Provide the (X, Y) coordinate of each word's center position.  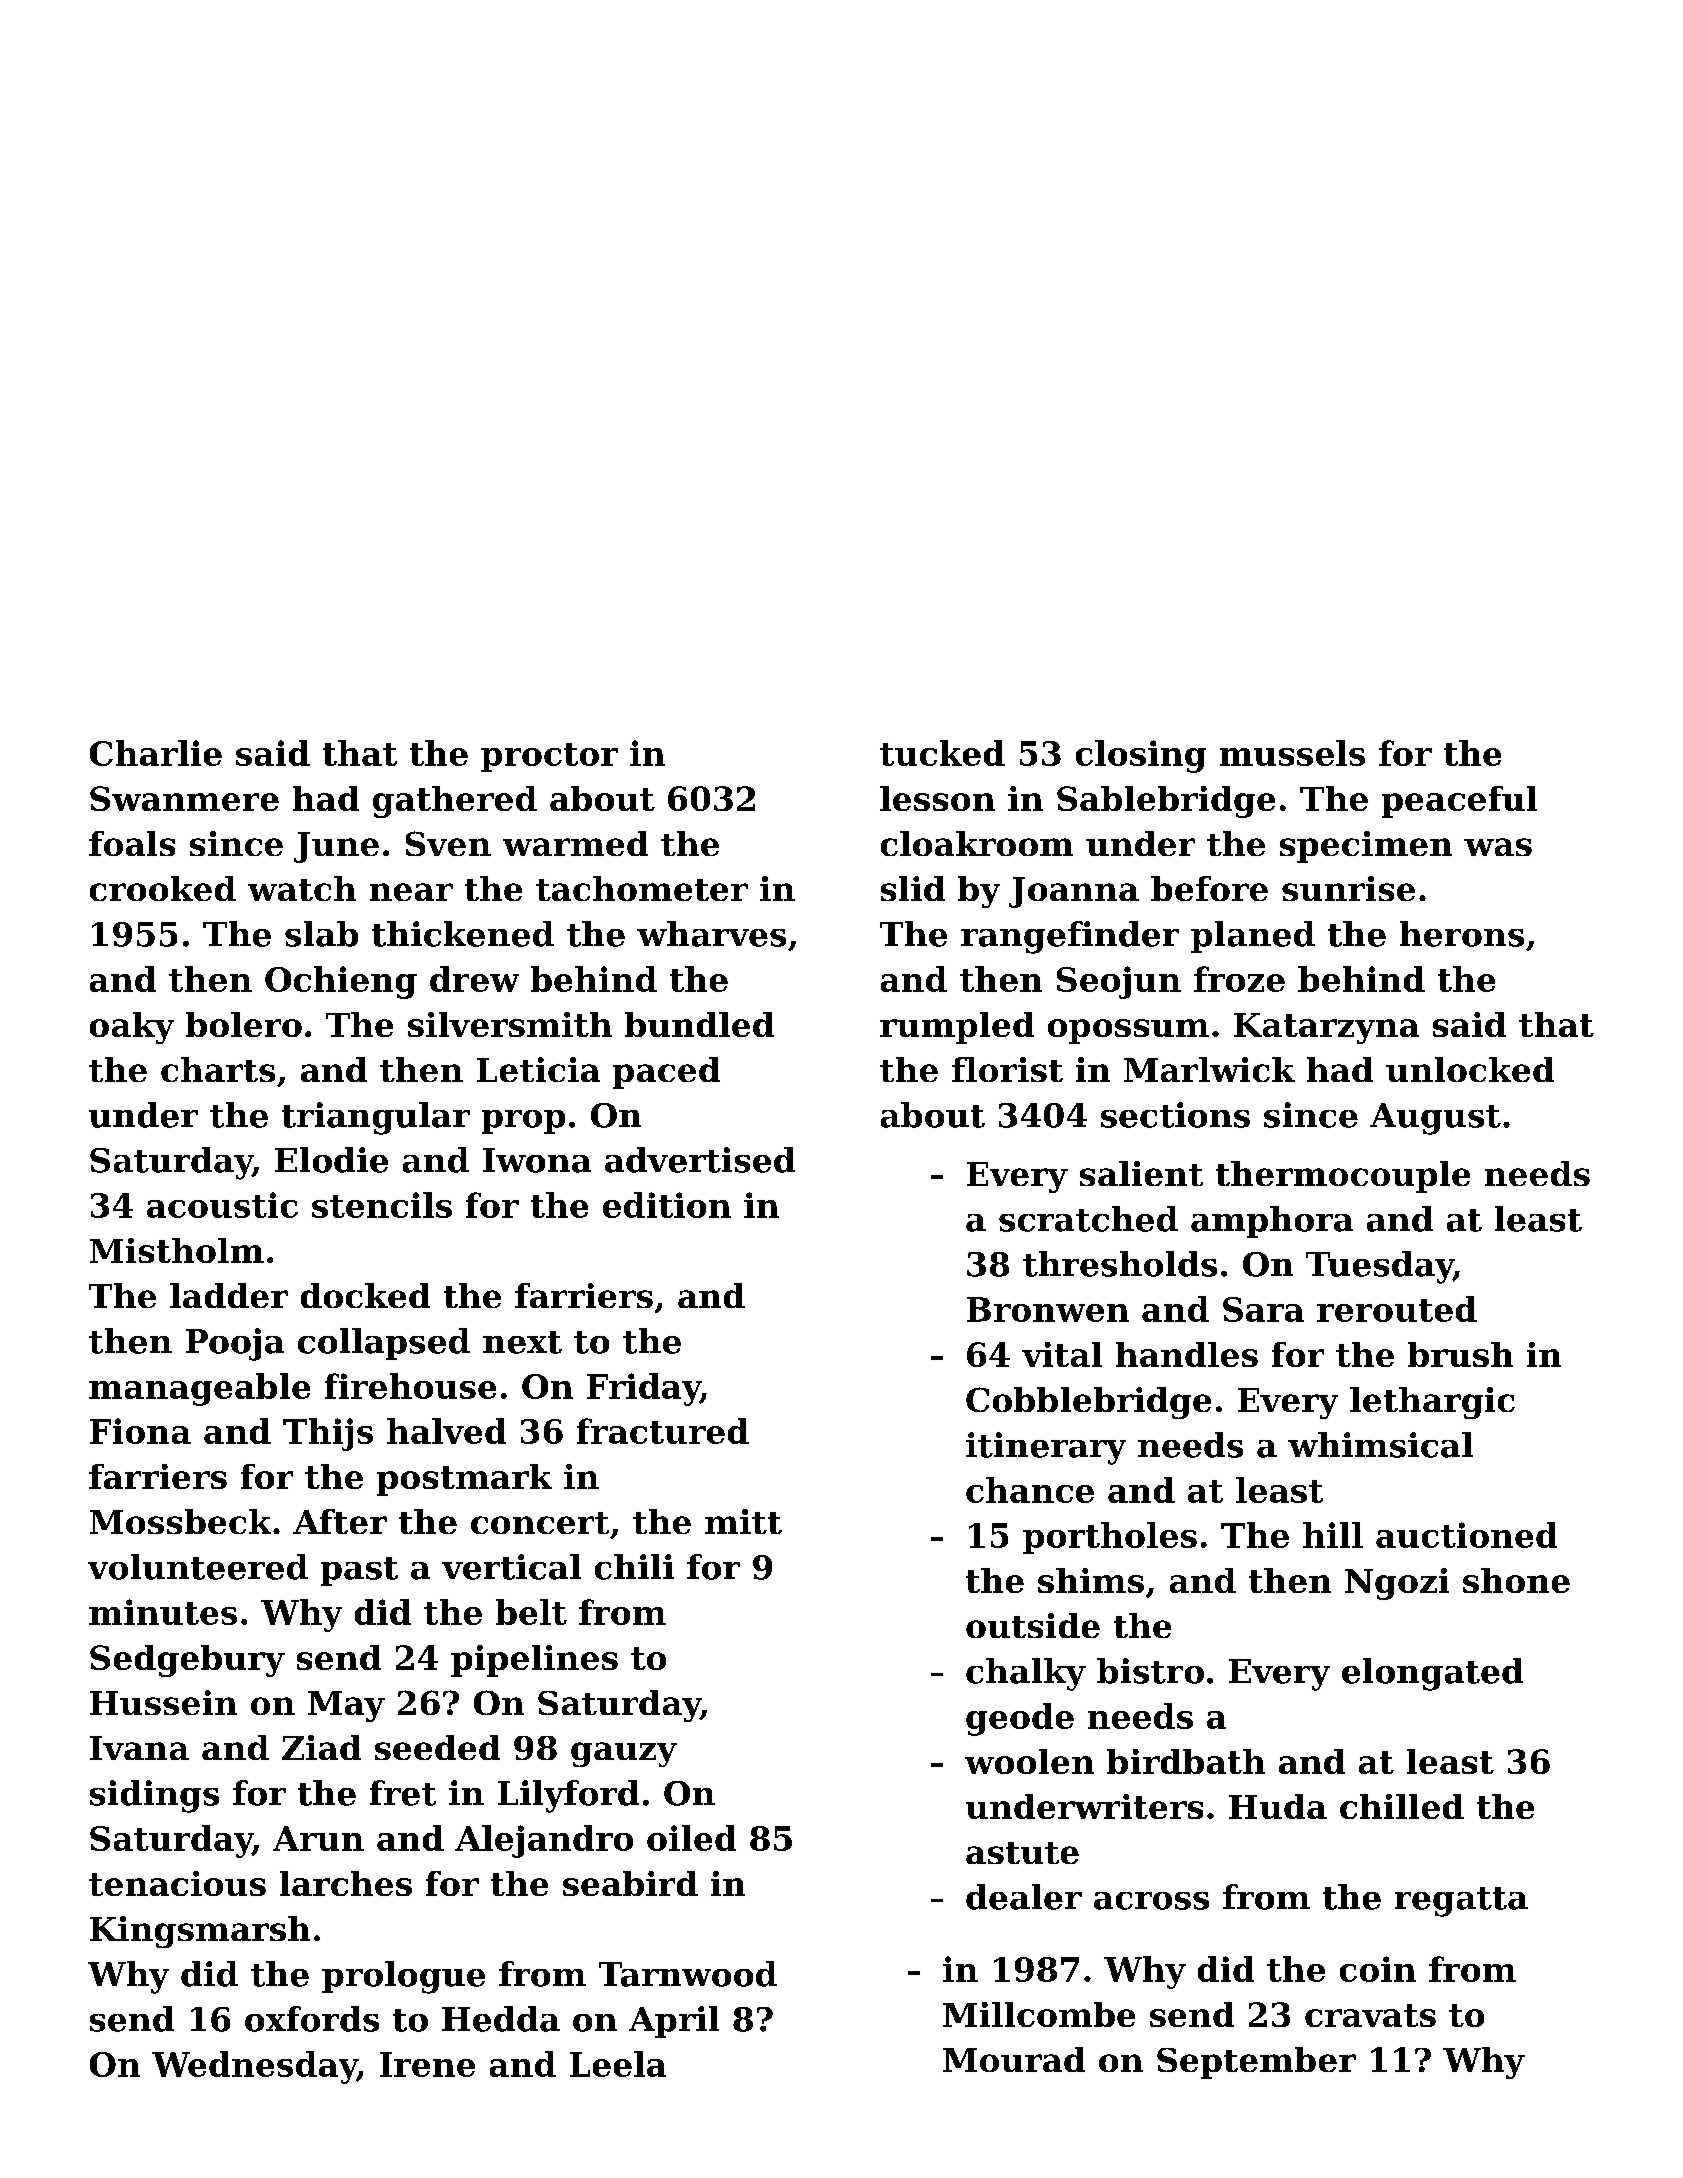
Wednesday (254, 2067)
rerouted (1397, 1309)
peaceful (1459, 802)
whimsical (1380, 1445)
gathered (455, 802)
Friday (643, 1389)
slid (913, 888)
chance (1030, 1490)
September (1256, 2063)
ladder (229, 1295)
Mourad (1014, 2059)
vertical (511, 1567)
